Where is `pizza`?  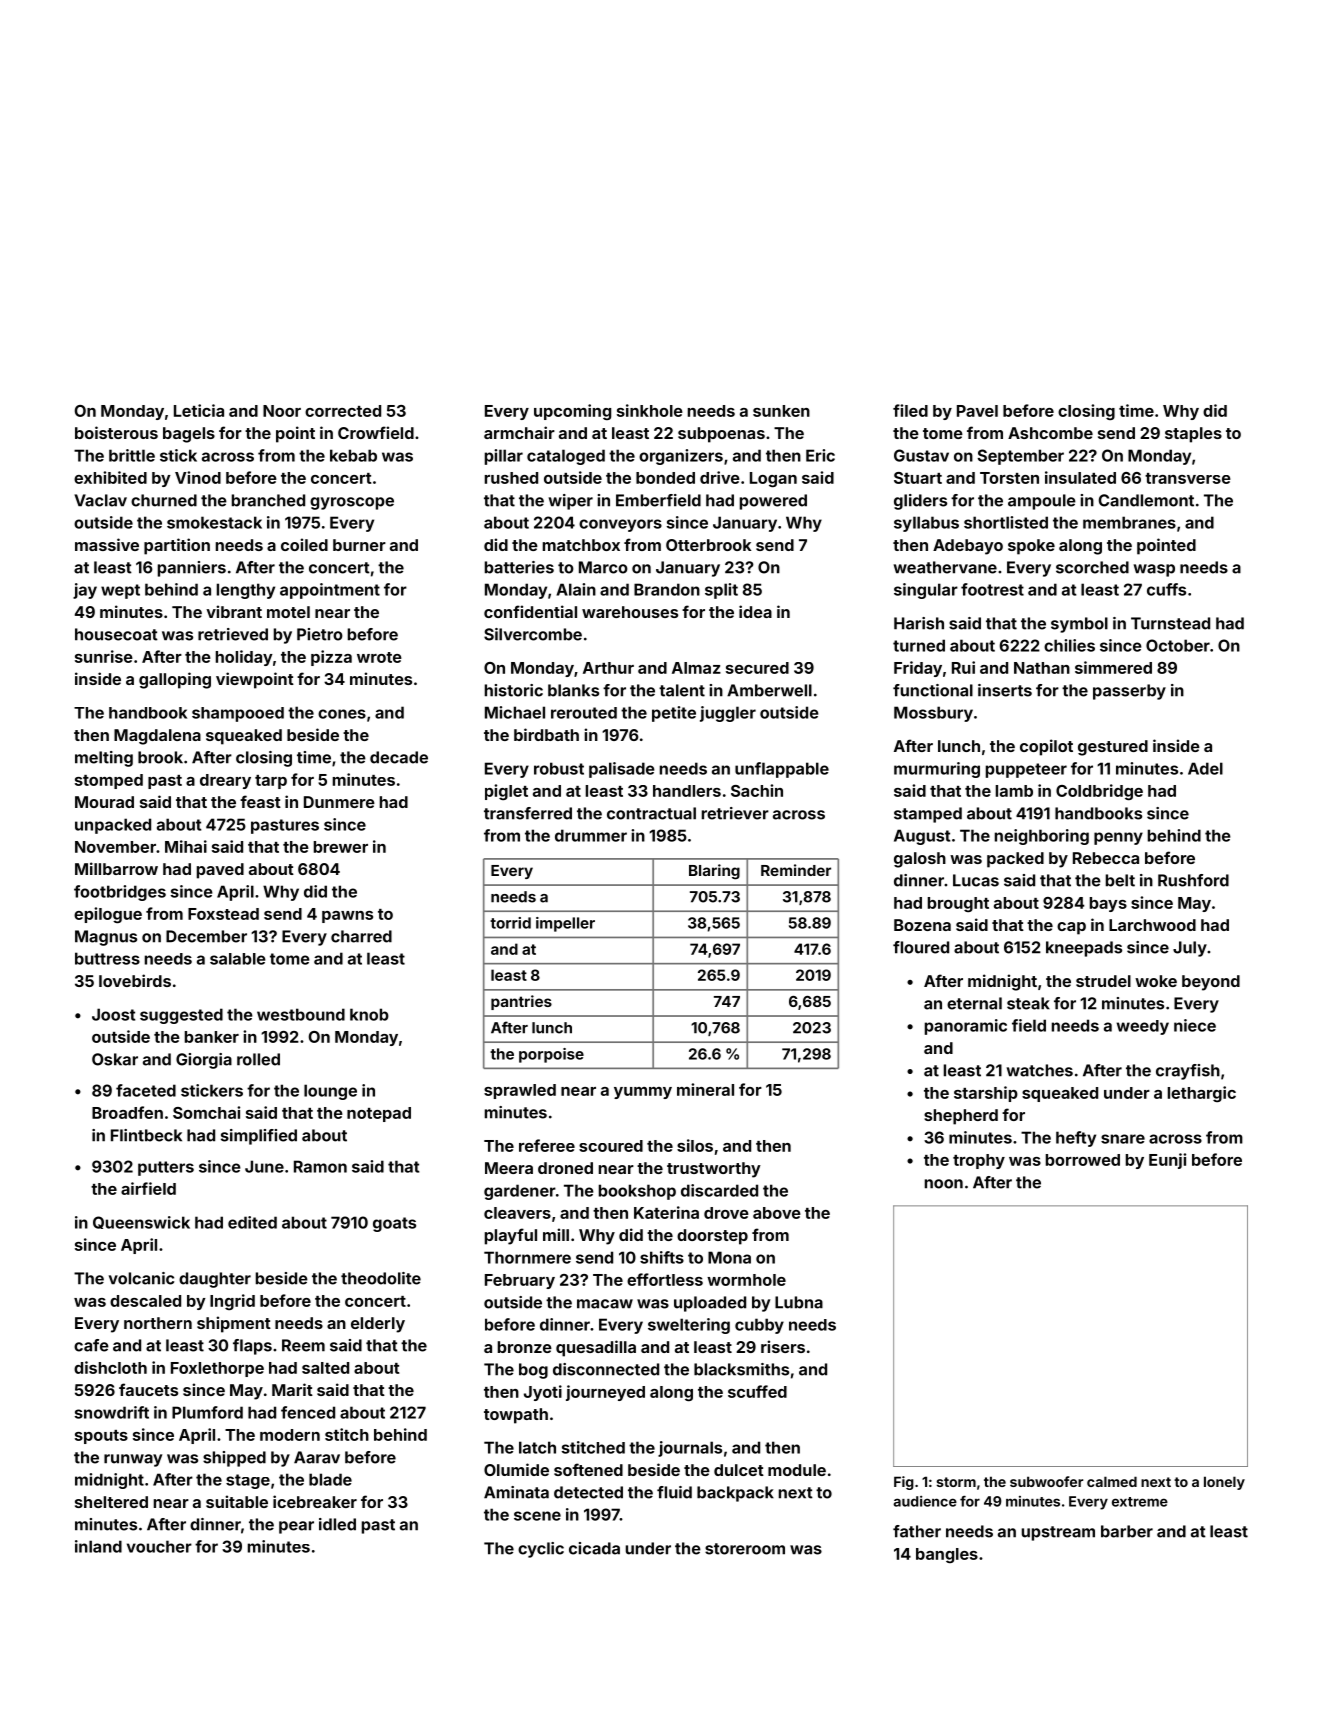
pizza is located at coordinates (331, 658).
